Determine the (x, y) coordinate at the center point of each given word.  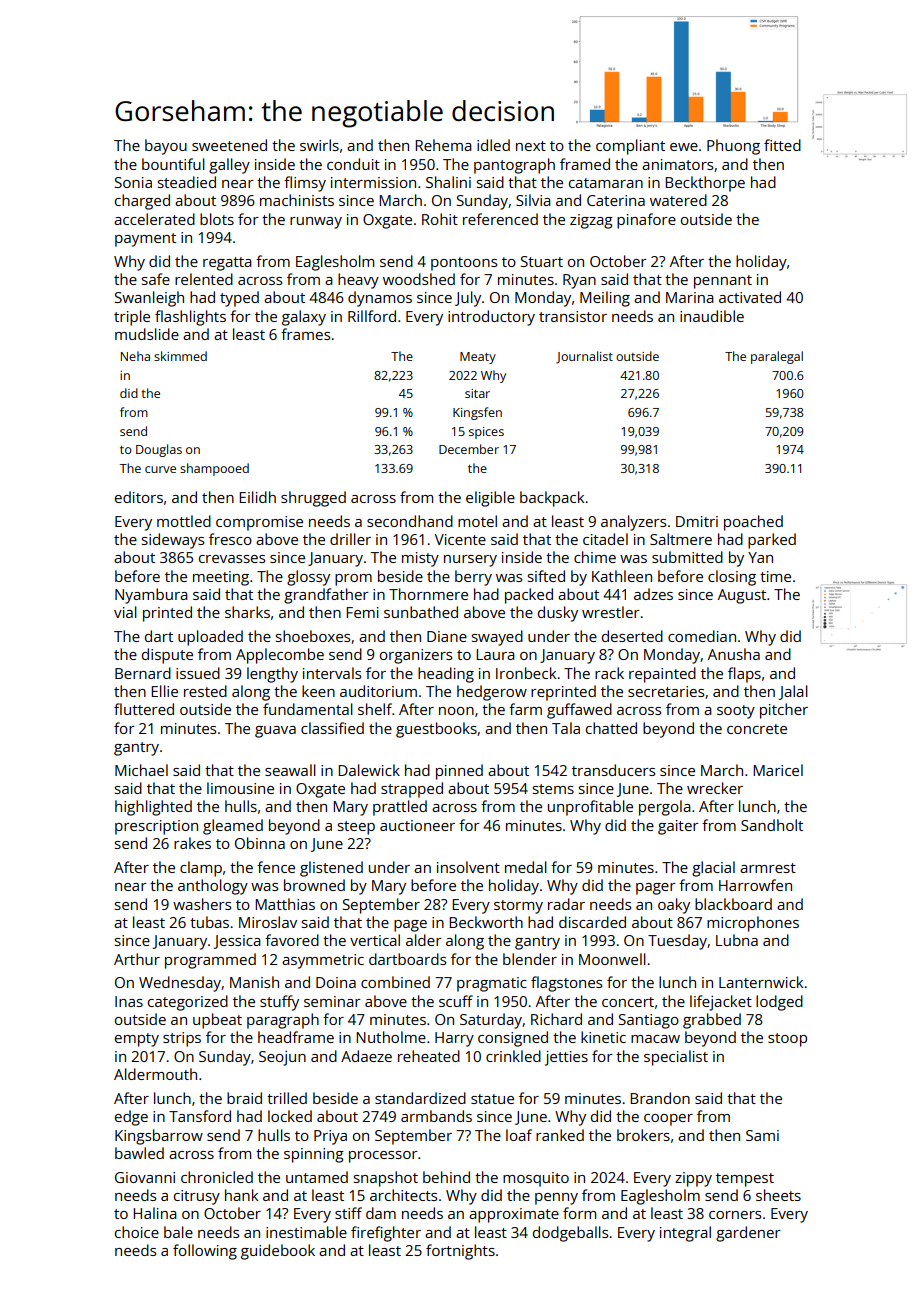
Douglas (159, 450)
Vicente (460, 539)
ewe (684, 147)
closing (732, 578)
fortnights (460, 1252)
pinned (459, 772)
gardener (748, 1234)
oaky (674, 906)
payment (145, 240)
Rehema (443, 145)
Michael (141, 770)
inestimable (306, 1232)
